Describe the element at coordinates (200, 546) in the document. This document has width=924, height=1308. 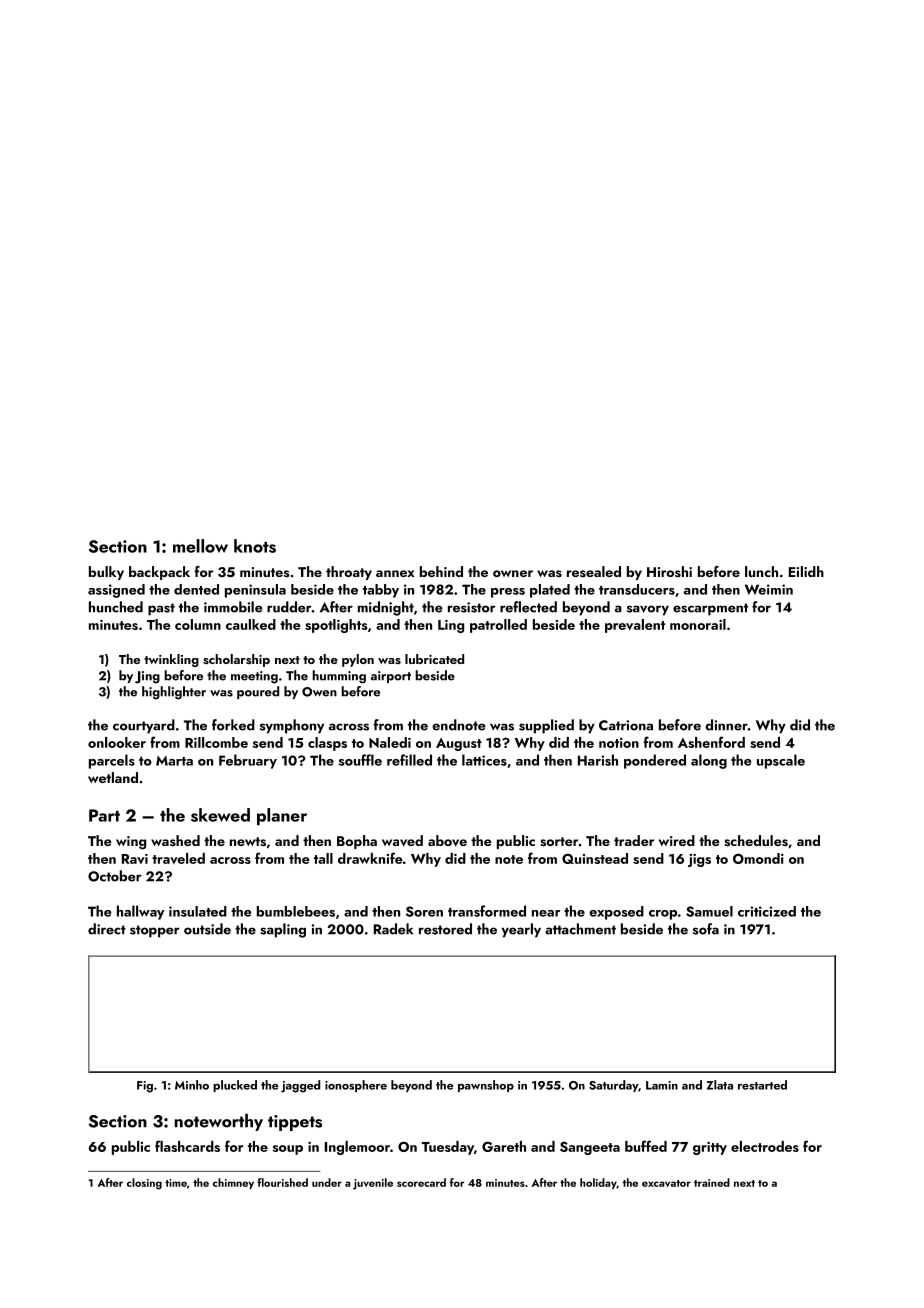
I see `mellow` at that location.
